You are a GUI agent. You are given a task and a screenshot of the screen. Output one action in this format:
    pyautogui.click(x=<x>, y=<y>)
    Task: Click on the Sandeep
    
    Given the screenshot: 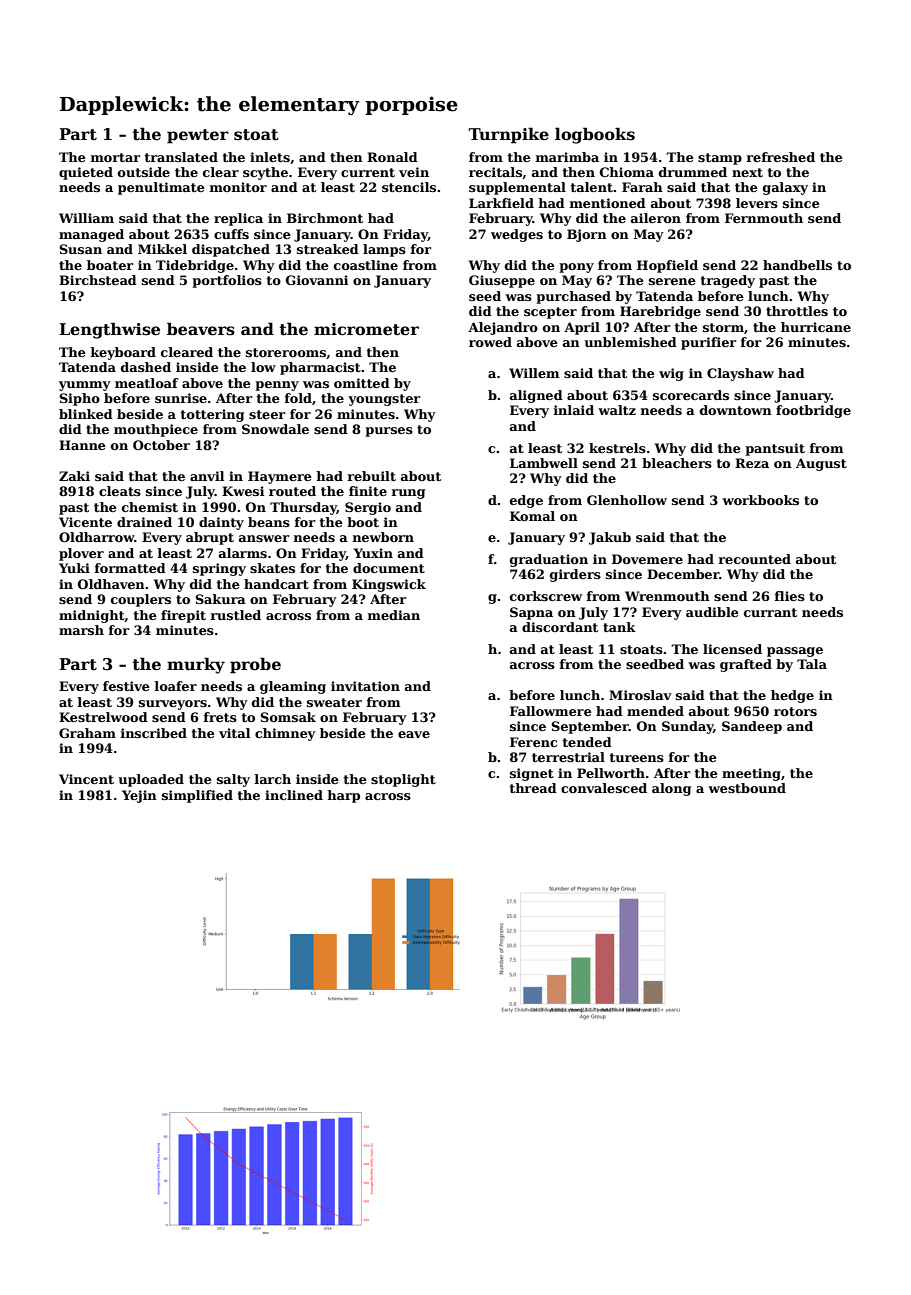 What is the action you would take?
    pyautogui.click(x=752, y=727)
